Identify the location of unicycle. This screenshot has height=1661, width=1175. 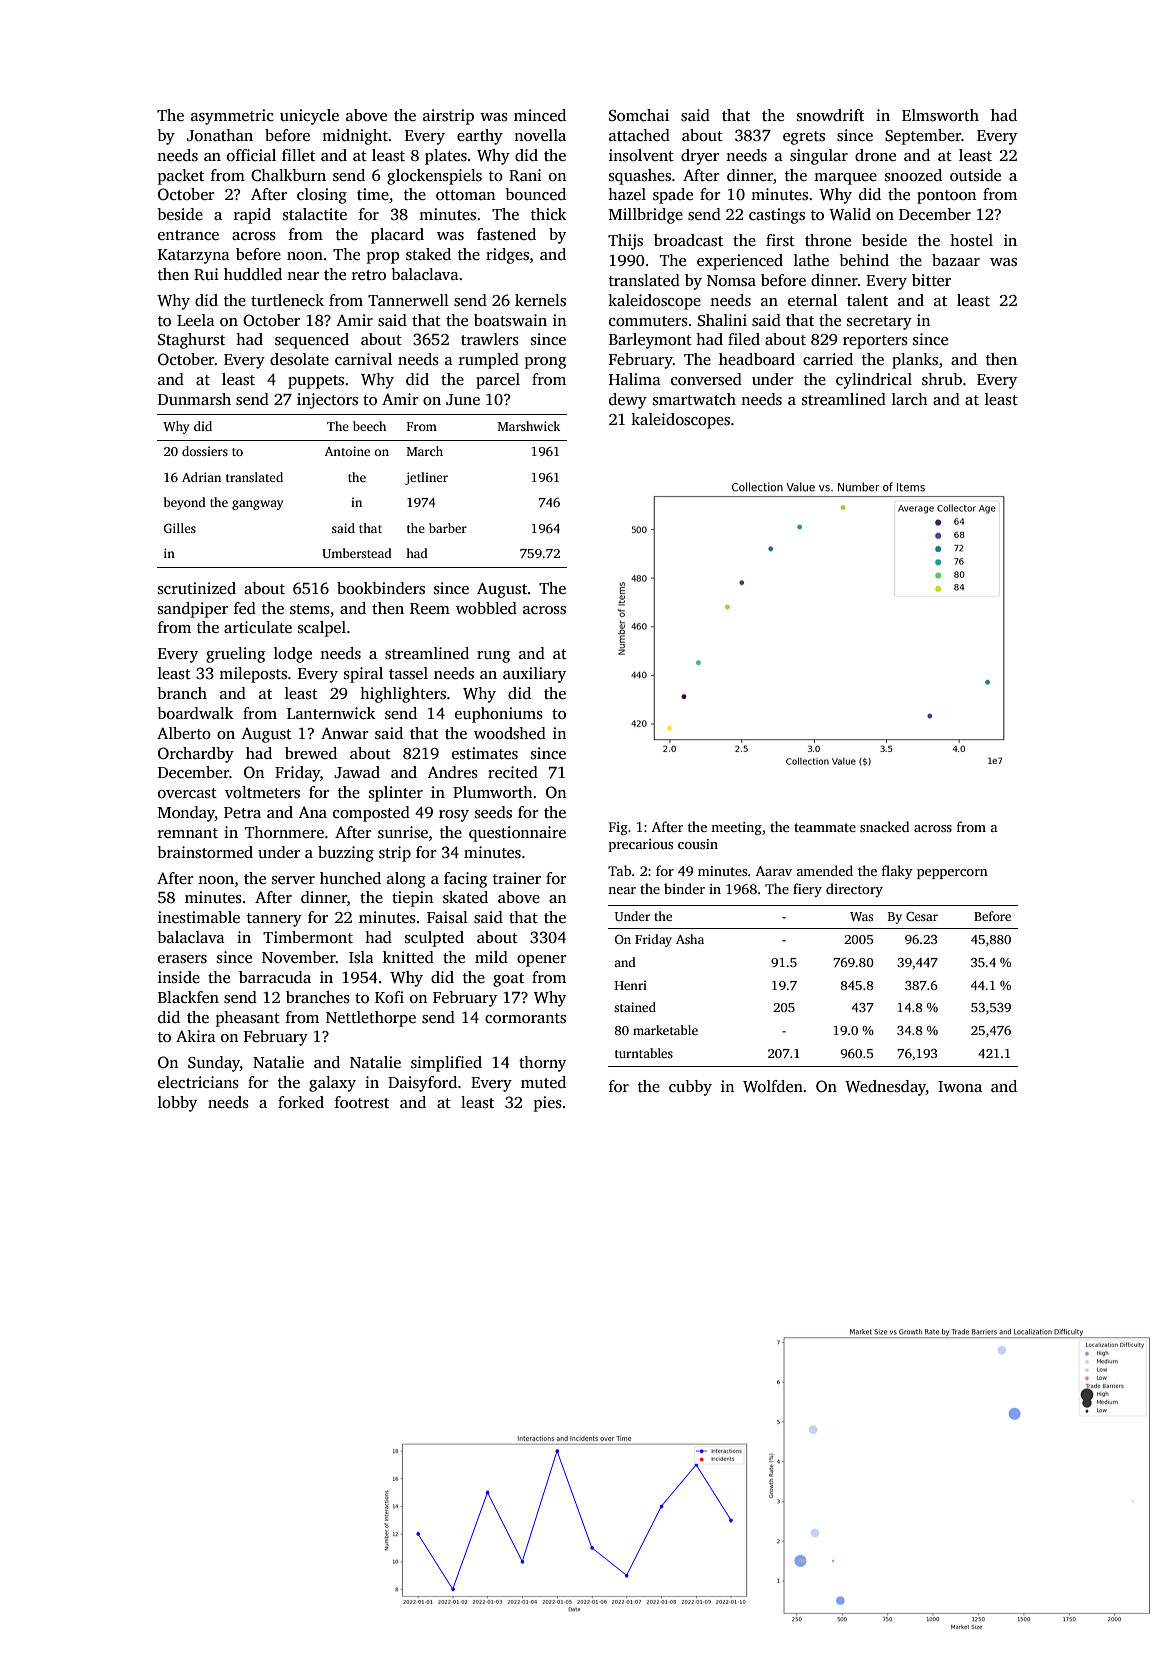
(309, 117).
